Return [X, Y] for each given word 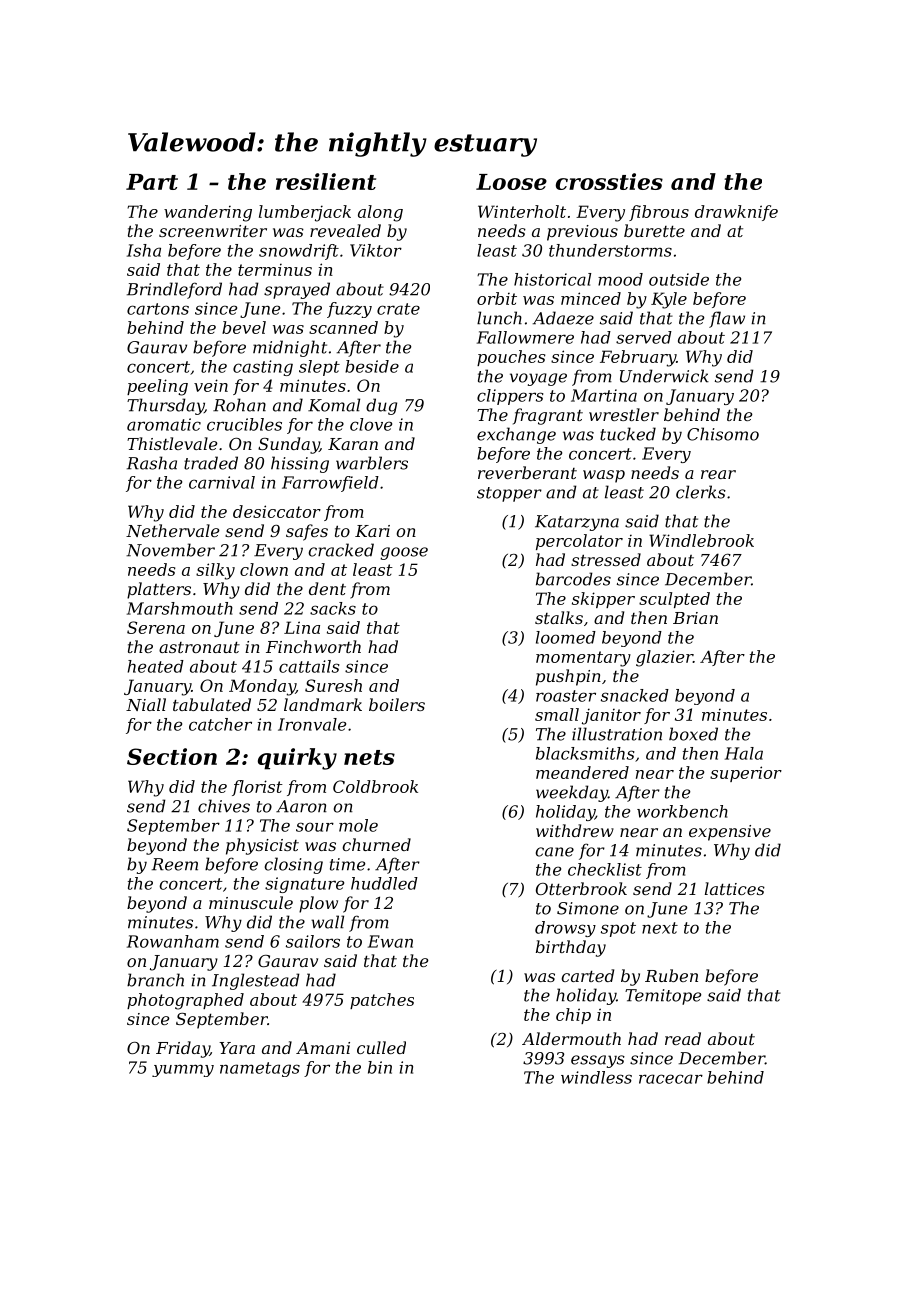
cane [555, 852]
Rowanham [173, 941]
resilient [326, 181]
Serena [156, 627]
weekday [572, 793]
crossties [609, 181]
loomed [566, 637]
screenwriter [213, 231]
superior [746, 774]
